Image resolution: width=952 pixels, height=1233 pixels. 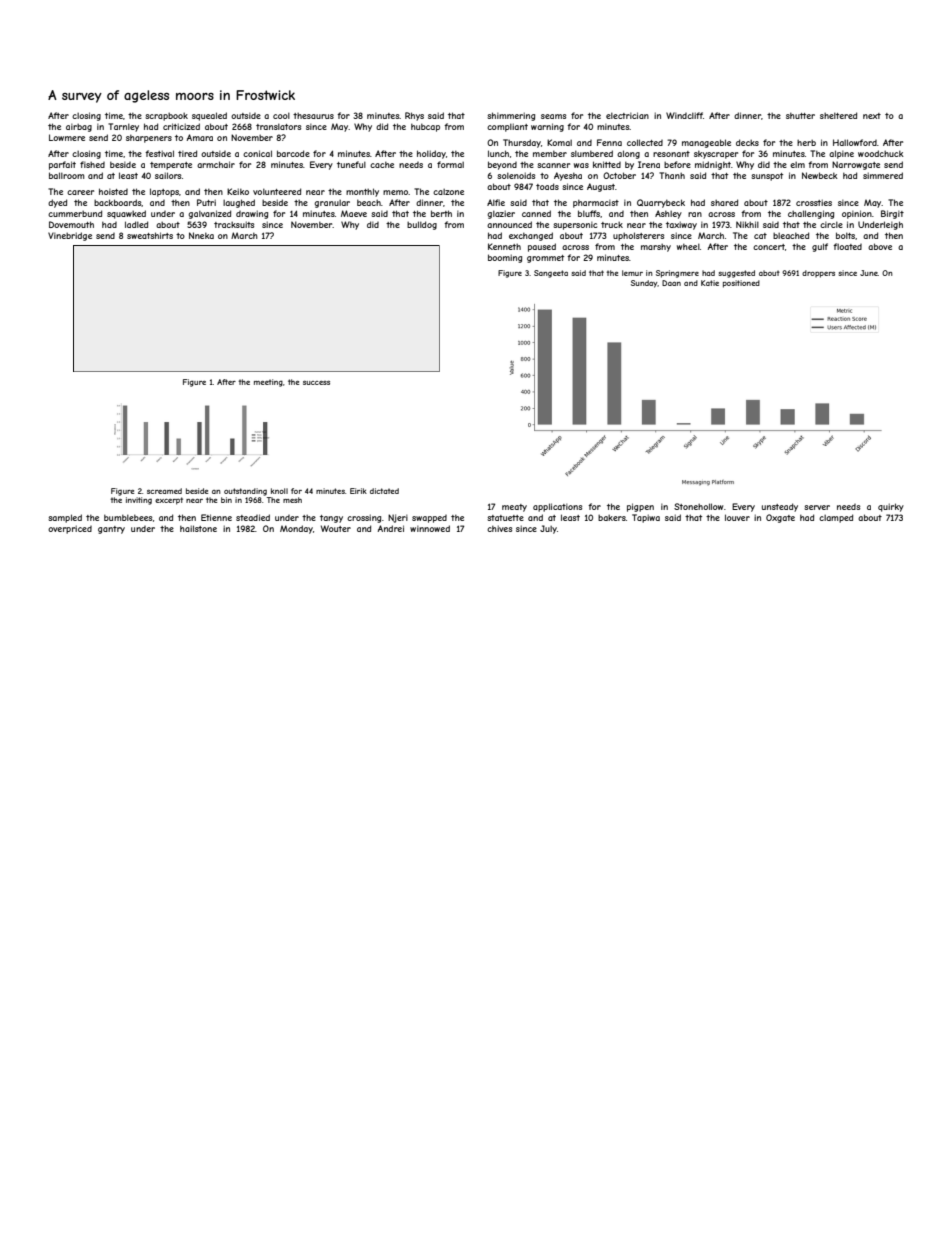 I want to click on screamed, so click(x=164, y=491).
